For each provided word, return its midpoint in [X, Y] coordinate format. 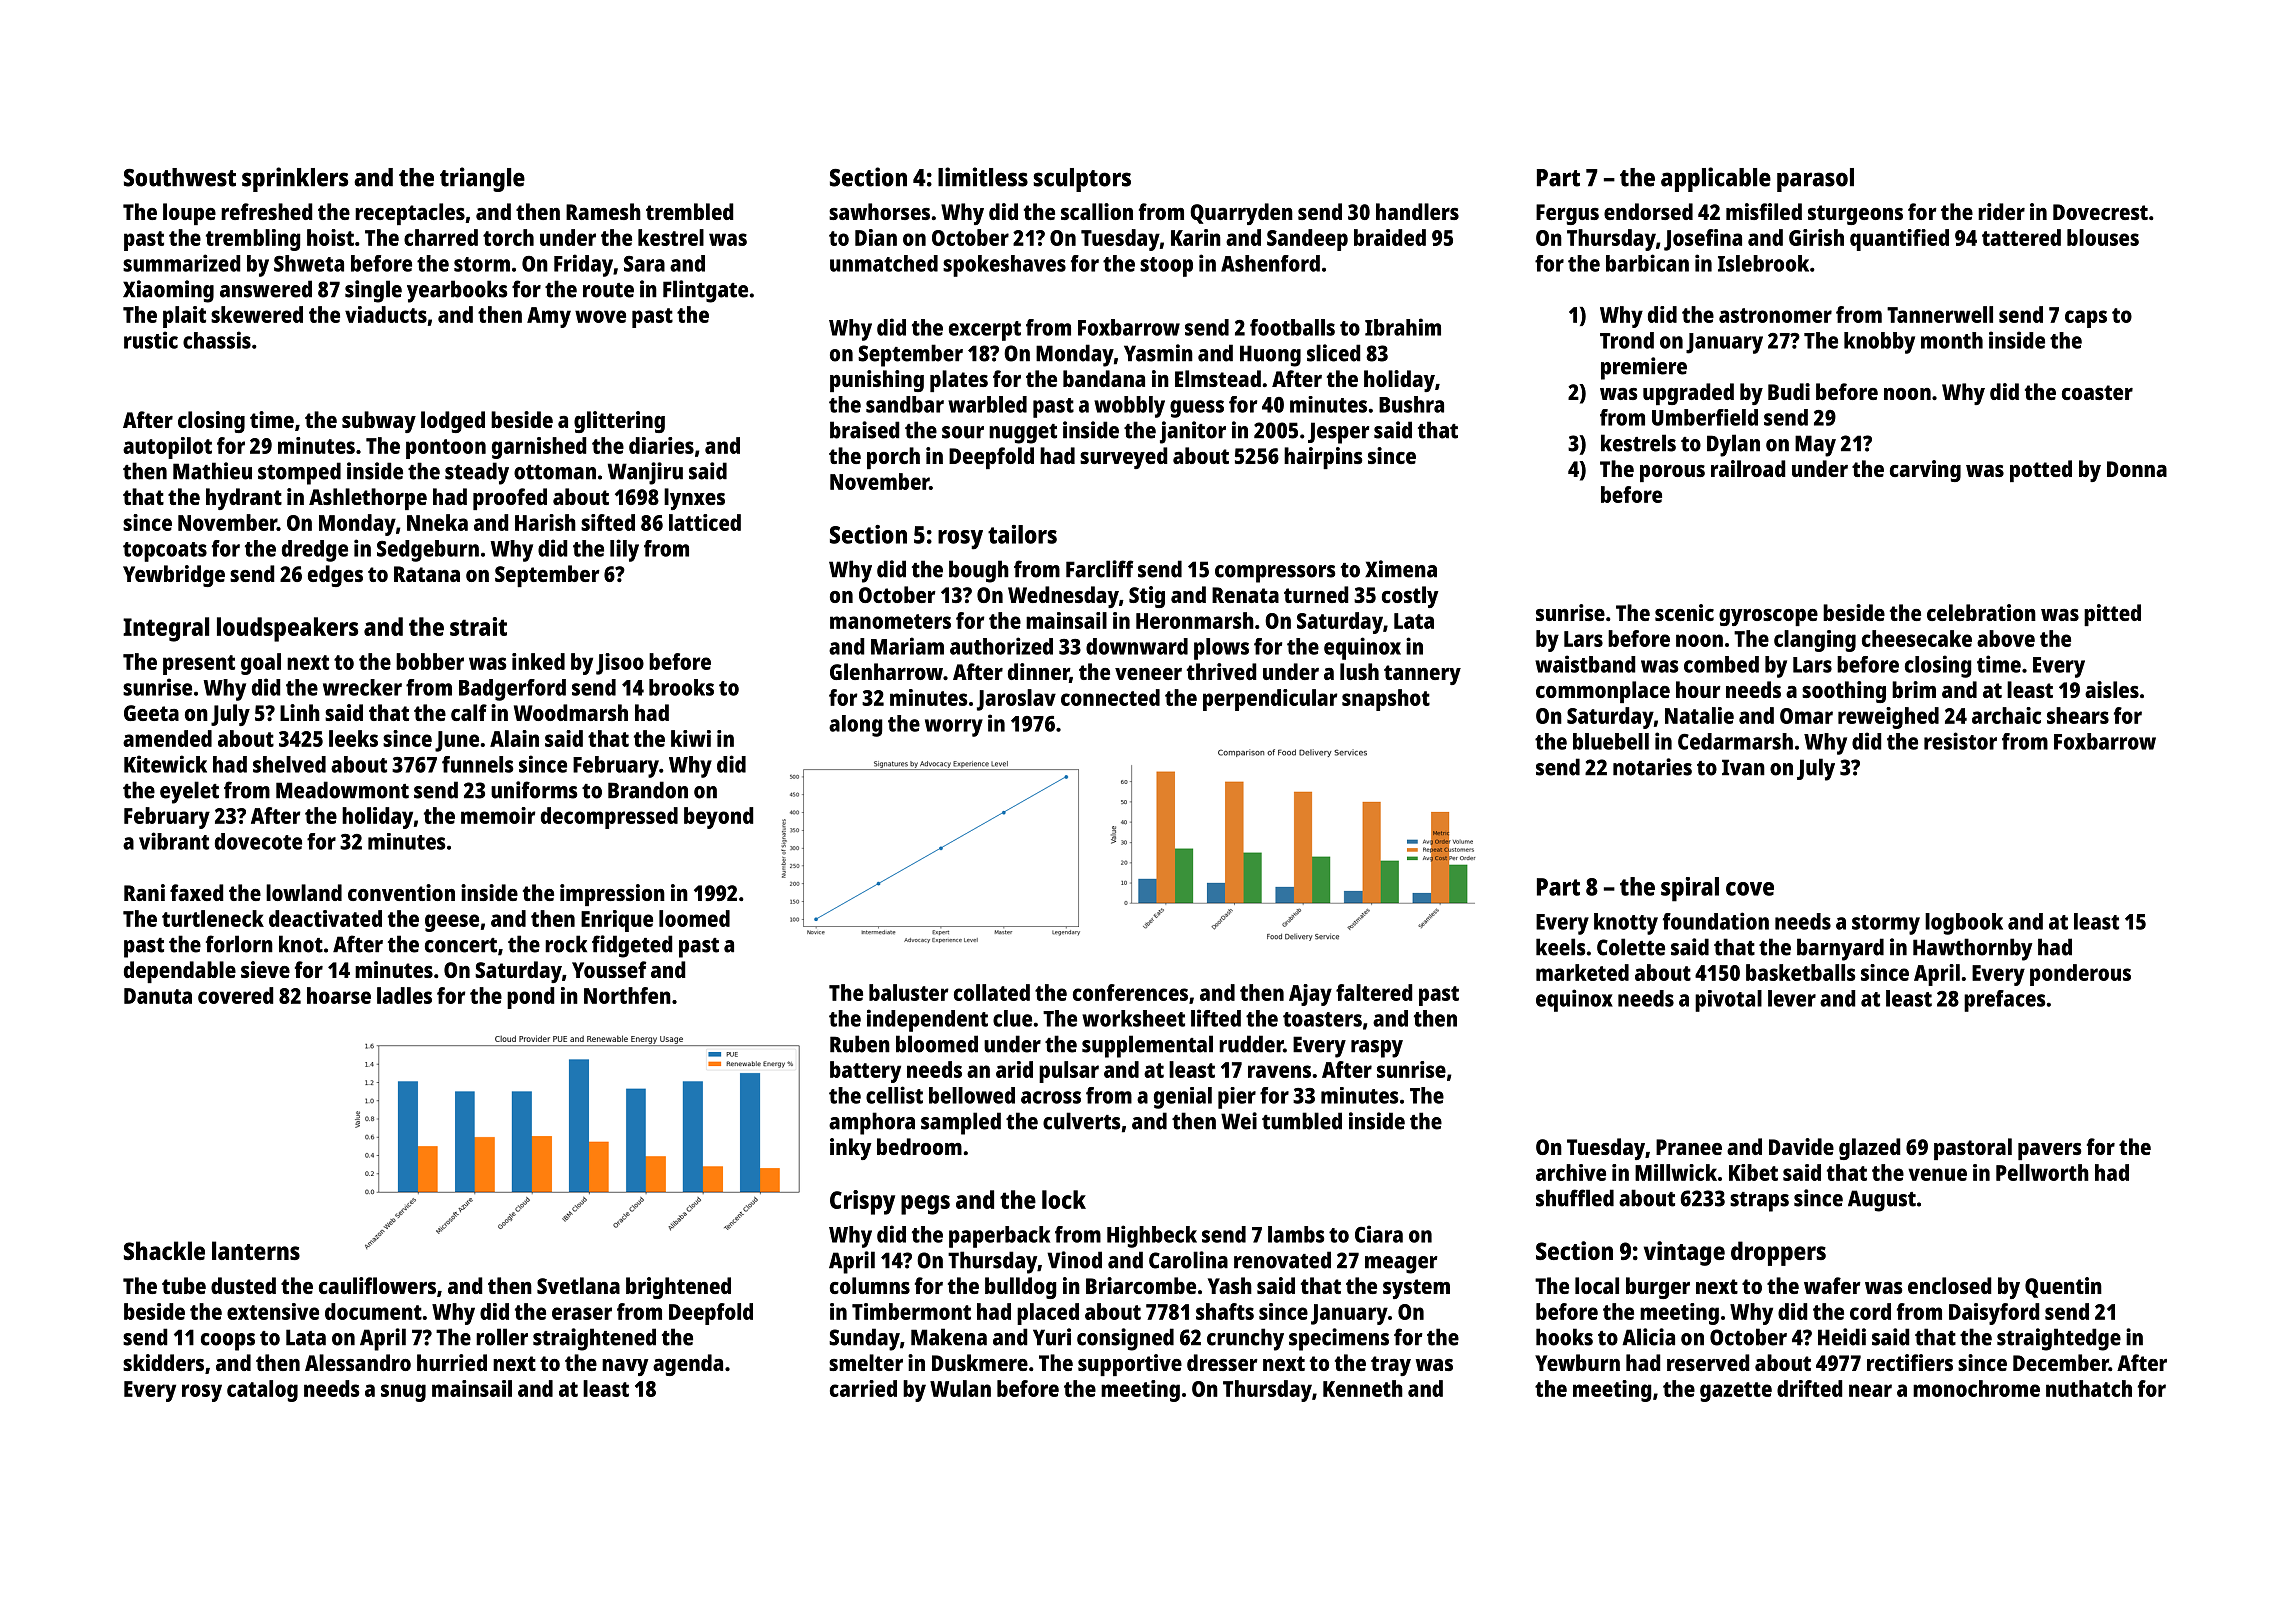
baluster [909, 992]
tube [184, 1285]
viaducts [386, 314]
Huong [1270, 356]
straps [1759, 1202]
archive [1571, 1172]
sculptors [1082, 180]
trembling [253, 240]
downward [1137, 646]
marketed [1582, 972]
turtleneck [213, 918]
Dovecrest [2100, 212]
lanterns [256, 1250]
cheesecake [1917, 638]
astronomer [1775, 315]
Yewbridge [174, 576]
